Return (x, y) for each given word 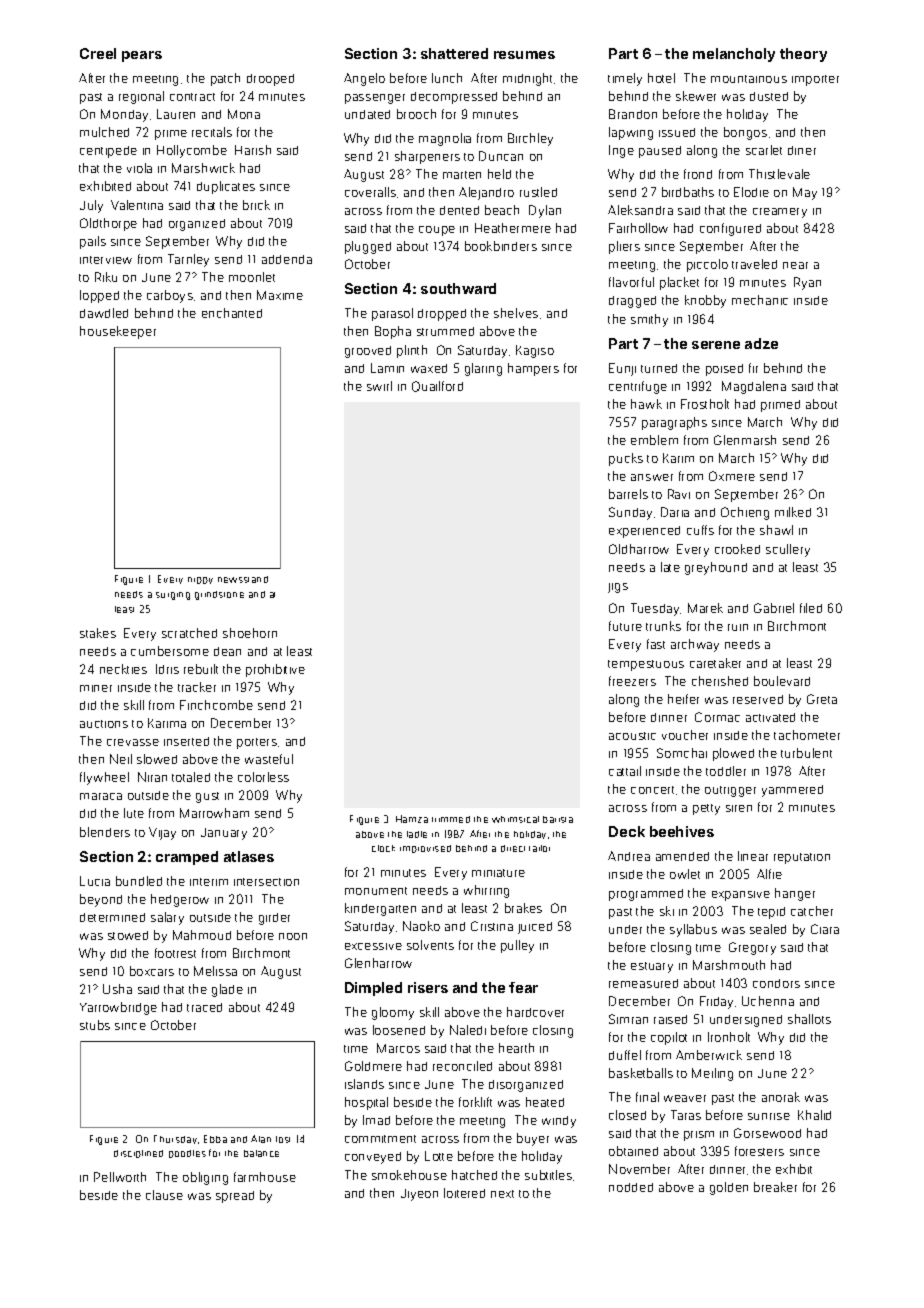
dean (227, 651)
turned (659, 368)
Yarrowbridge (118, 1008)
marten (462, 175)
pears (142, 56)
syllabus (693, 930)
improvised (425, 849)
